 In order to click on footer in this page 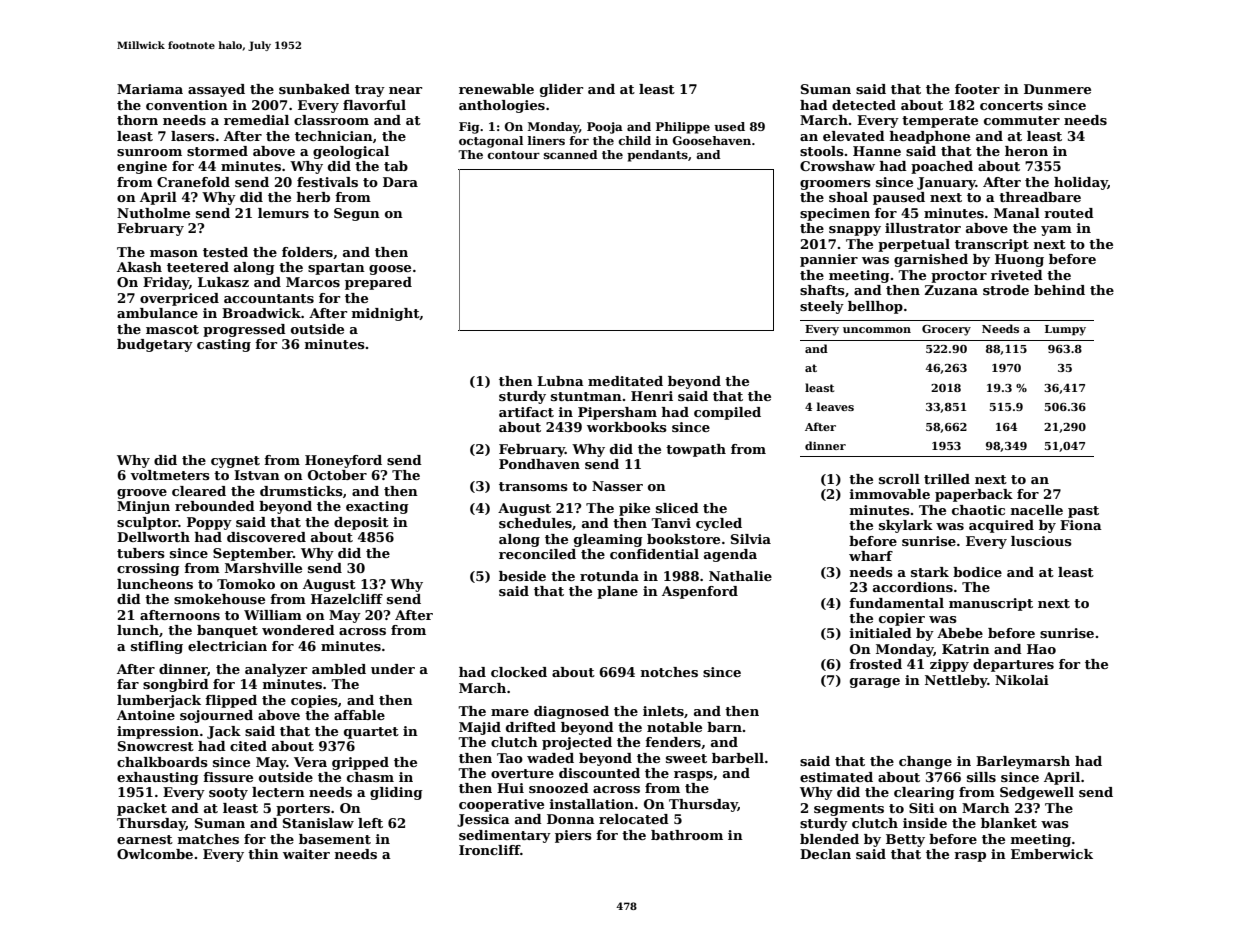, I will do `click(977, 89)`.
